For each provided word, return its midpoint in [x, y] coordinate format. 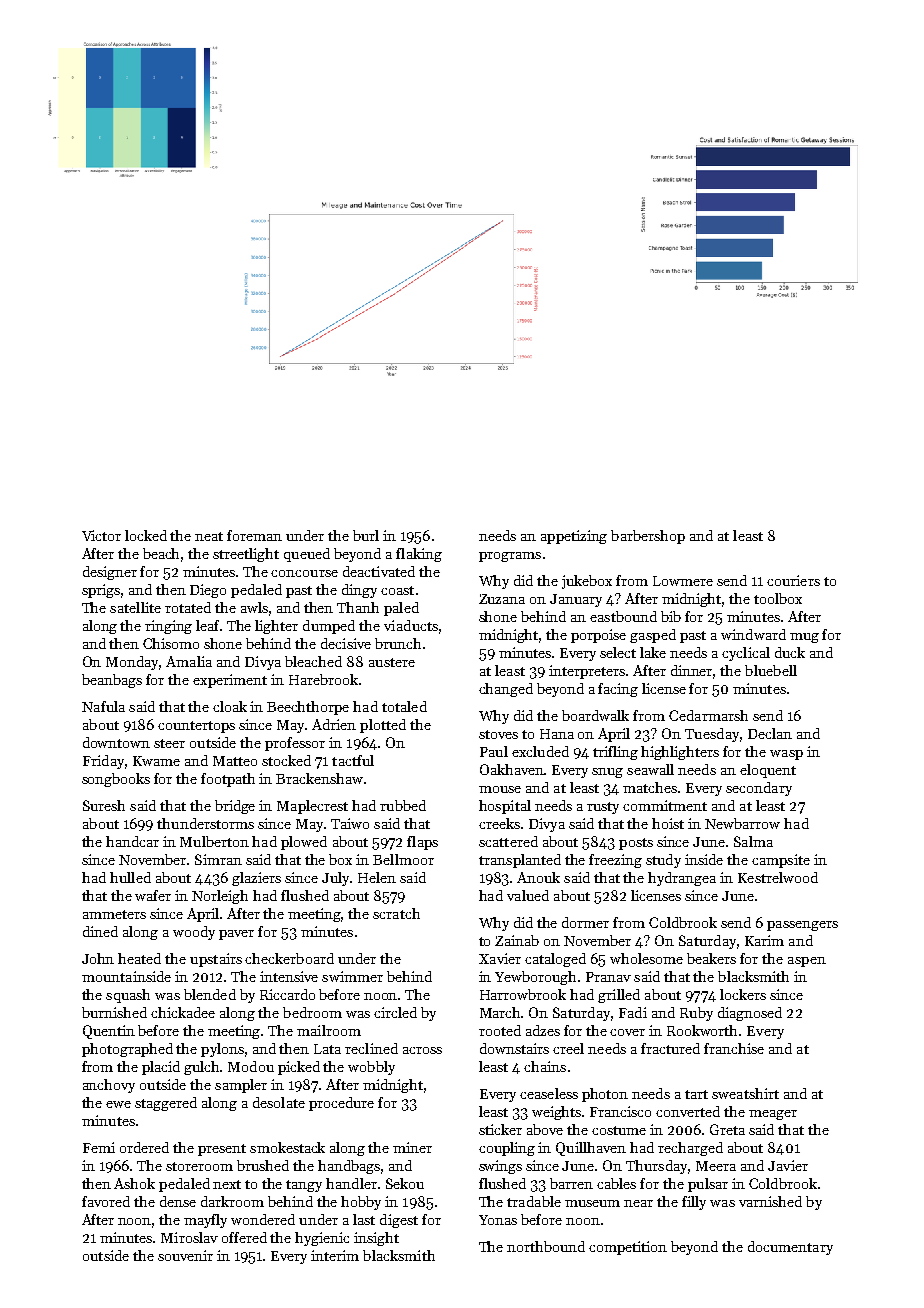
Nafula [103, 706]
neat [209, 536]
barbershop [648, 537]
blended [210, 994]
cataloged [555, 960]
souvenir [185, 1255]
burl [366, 535]
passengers [802, 926]
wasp [786, 755]
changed [506, 690]
